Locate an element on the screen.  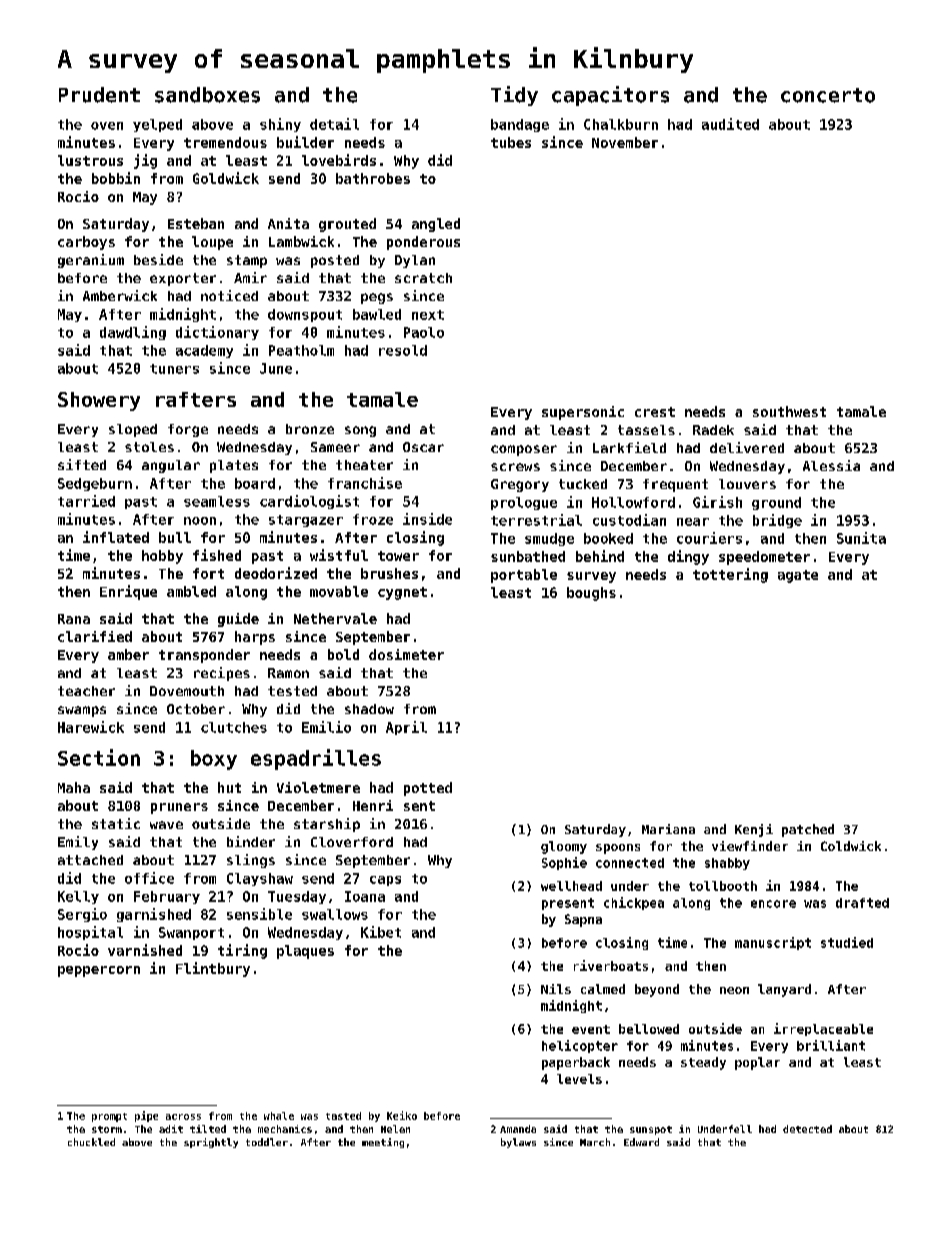
Sunita is located at coordinates (861, 538).
